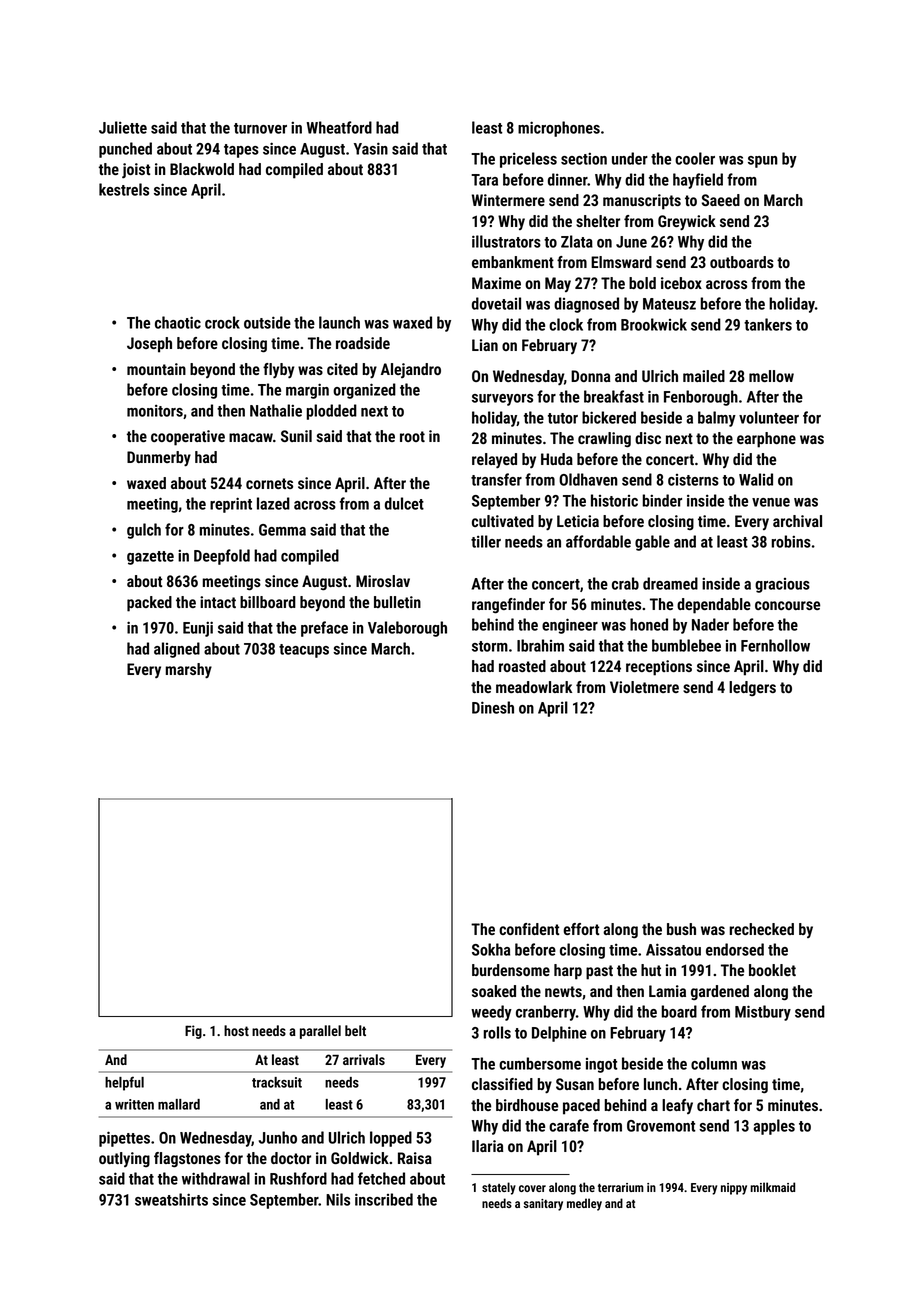  What do you see at coordinates (648, 438) in the screenshot?
I see `disc` at bounding box center [648, 438].
